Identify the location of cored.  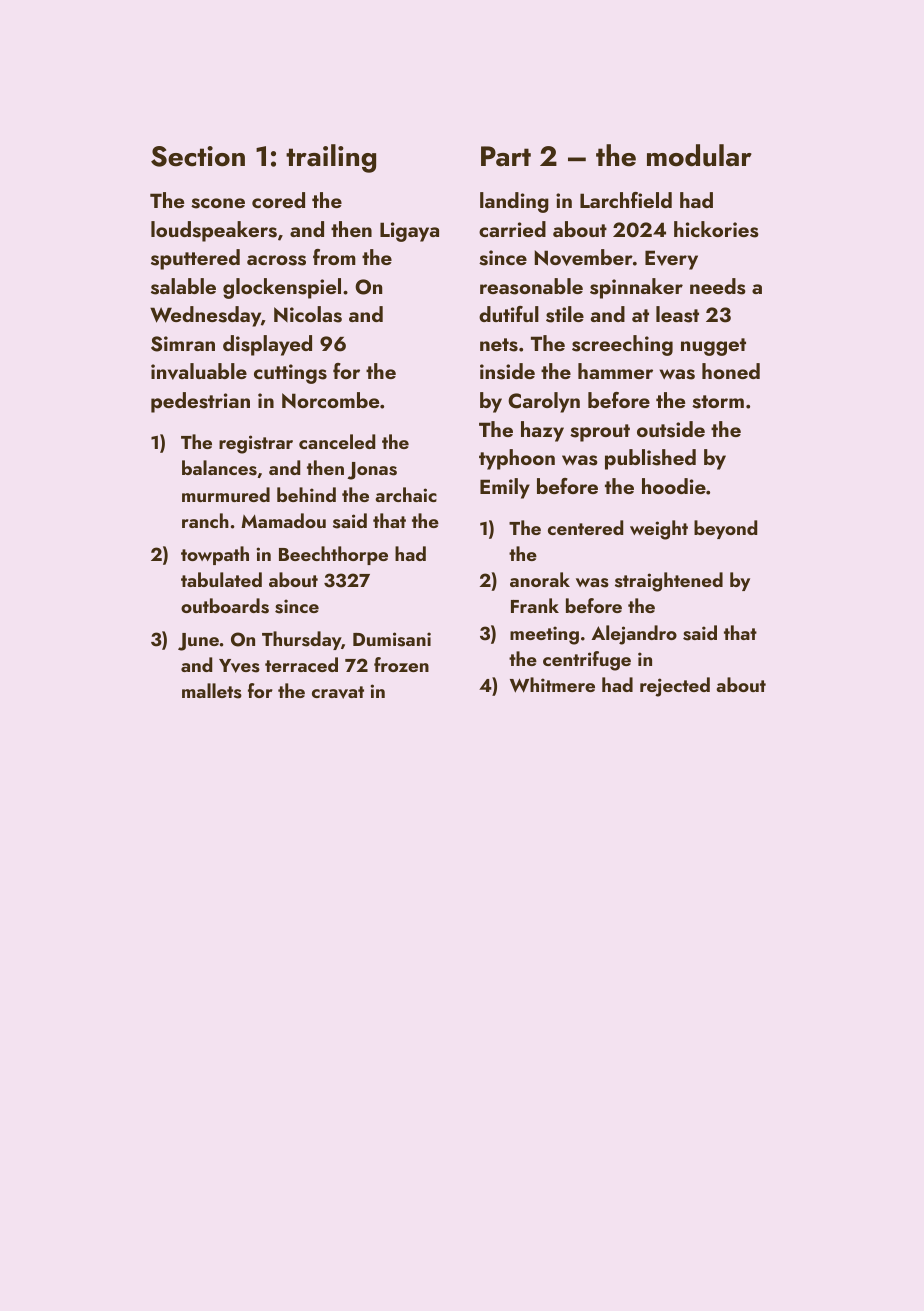
(278, 200).
